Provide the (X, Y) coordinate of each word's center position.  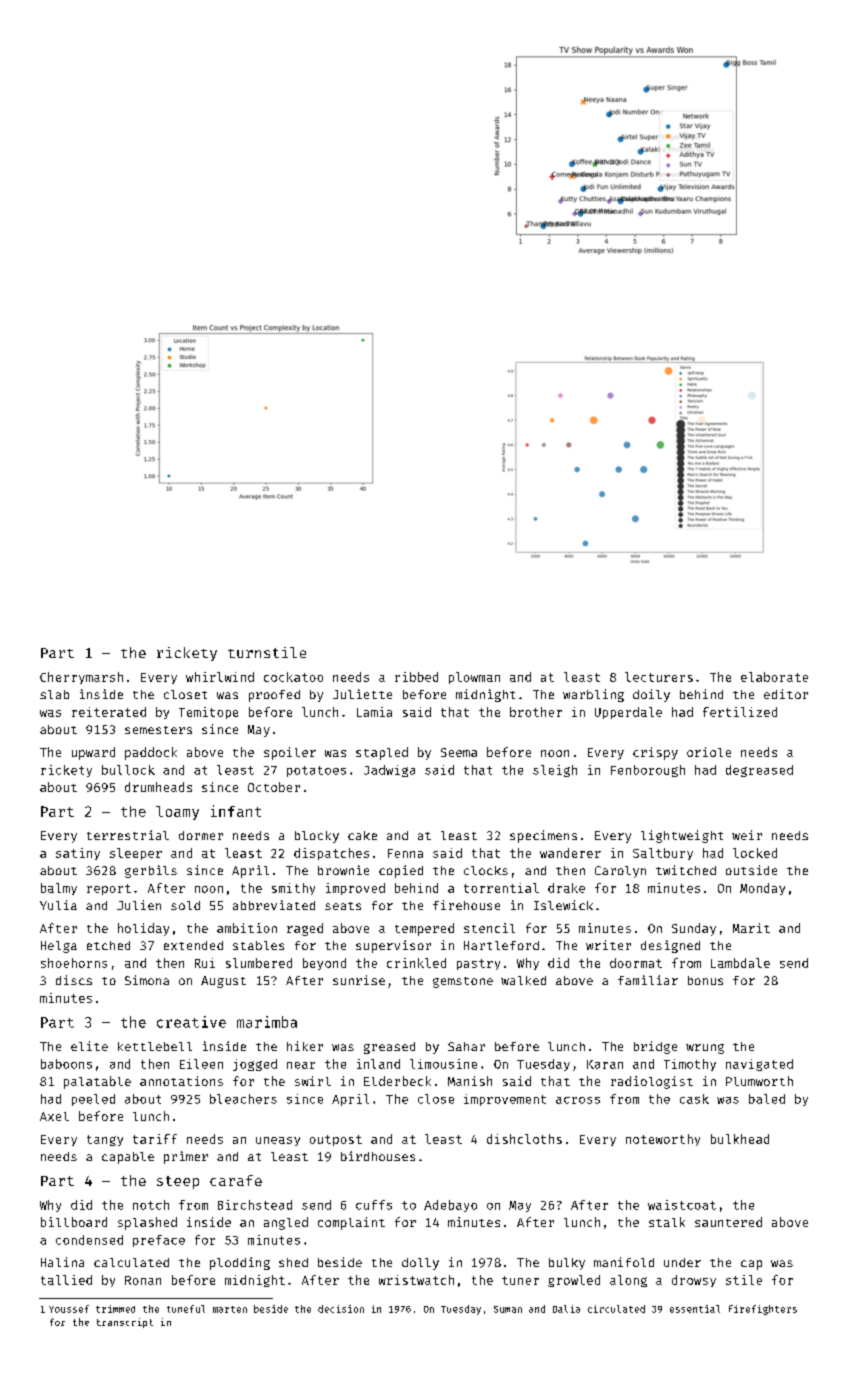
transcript (125, 1323)
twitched (686, 870)
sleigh (555, 771)
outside (751, 870)
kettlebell (155, 1046)
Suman (508, 1309)
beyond (324, 964)
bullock (128, 770)
